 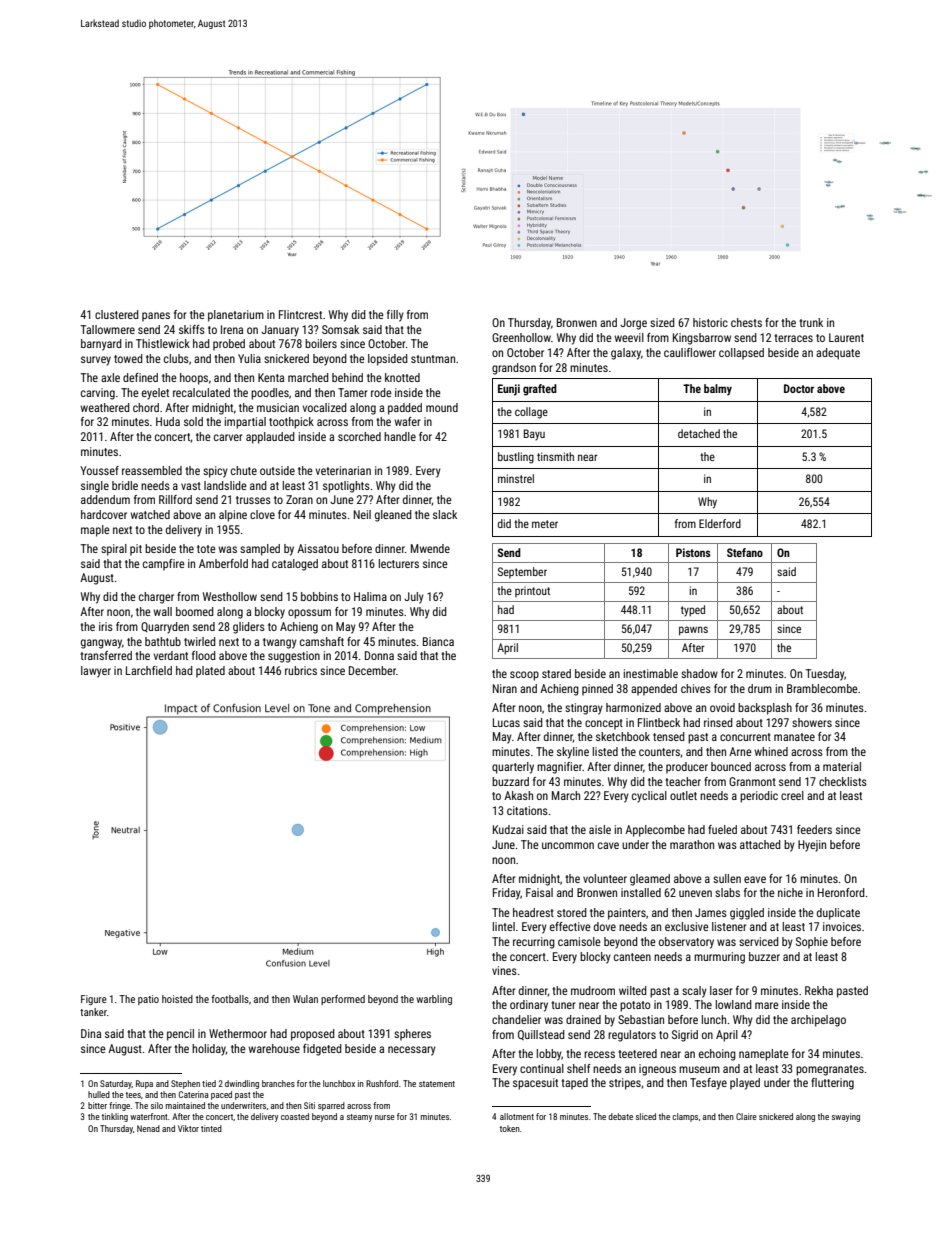 I want to click on Bramblecombe, so click(x=822, y=688).
